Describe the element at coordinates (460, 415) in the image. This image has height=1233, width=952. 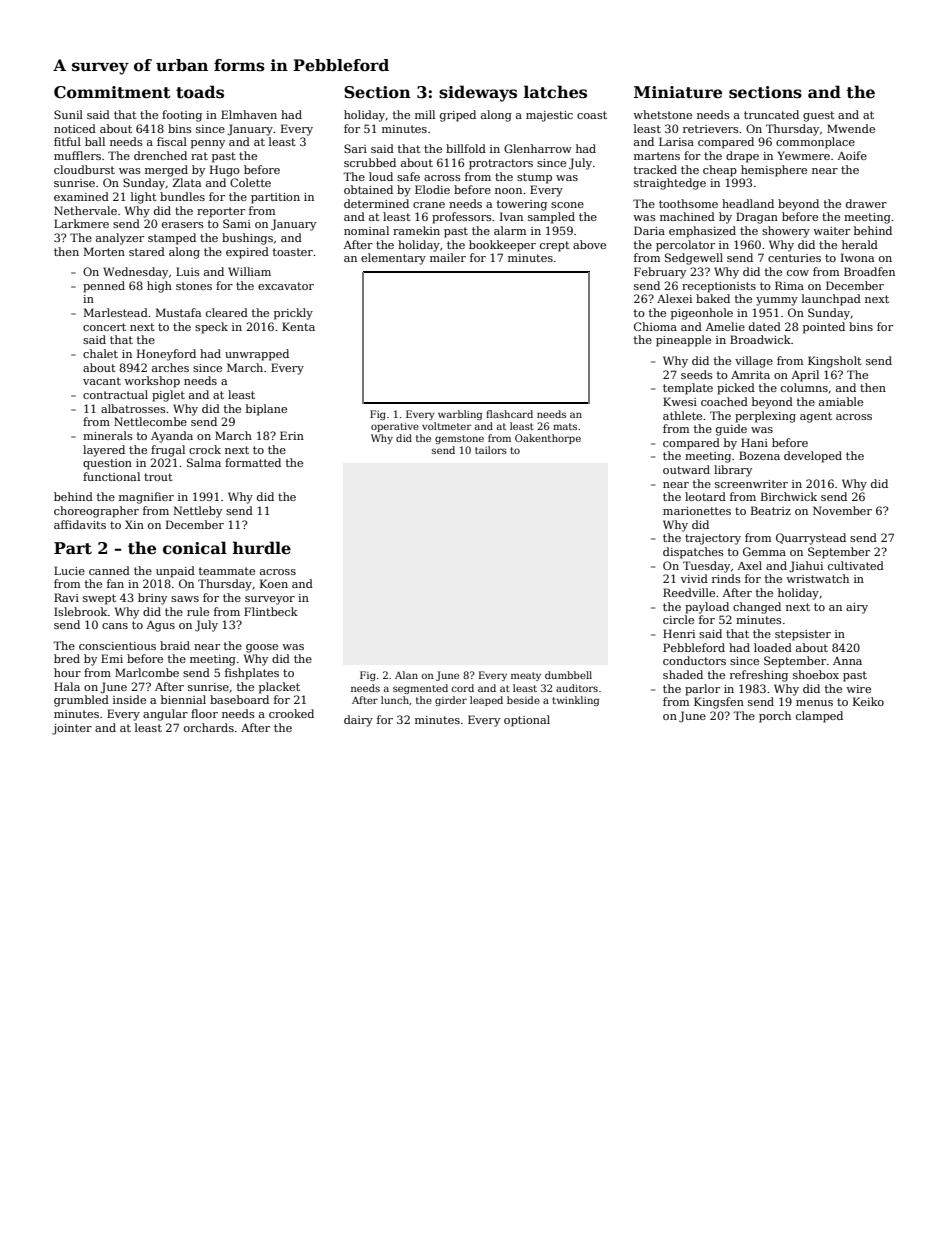
I see `warbling` at that location.
